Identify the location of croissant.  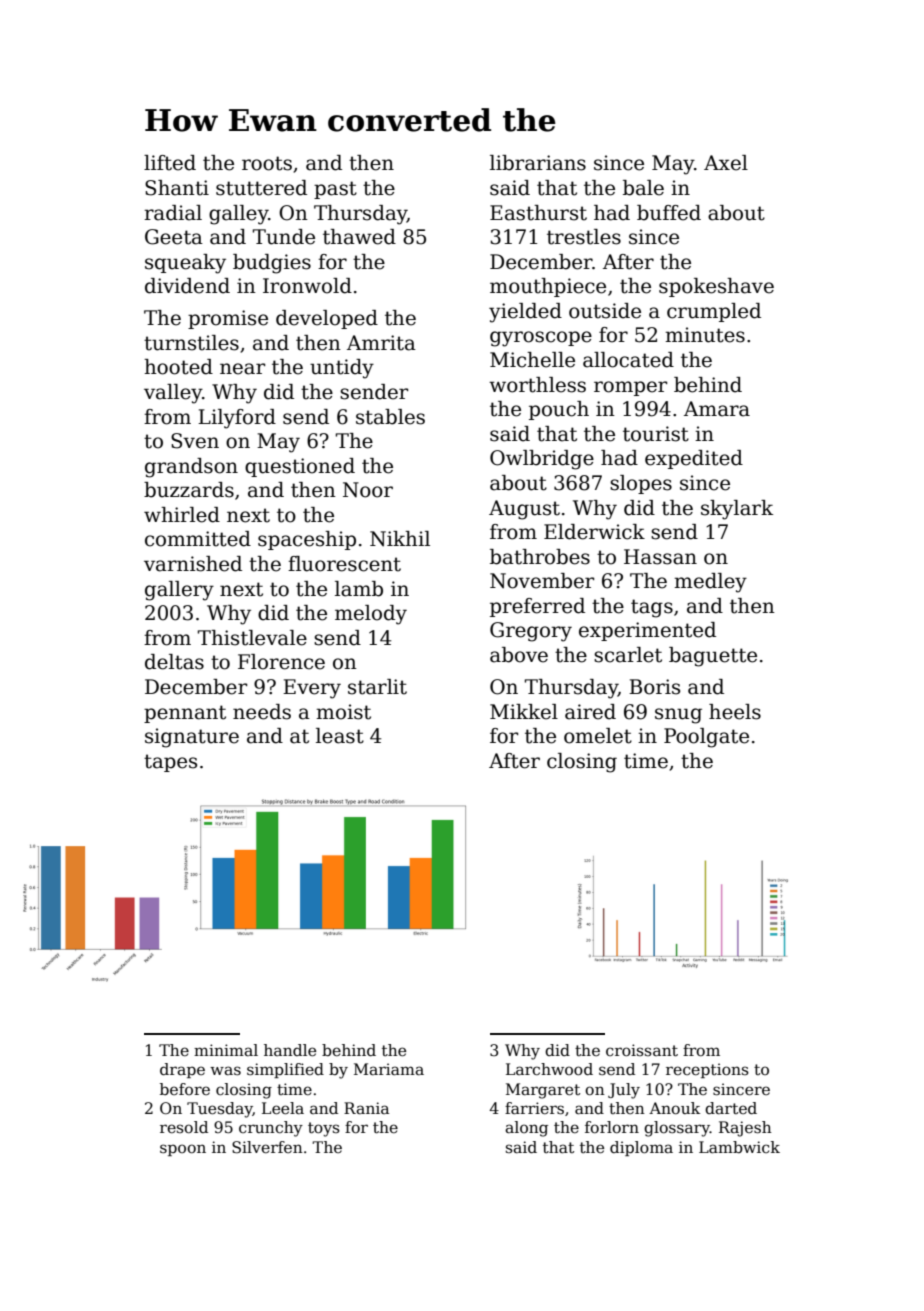
(642, 1050).
